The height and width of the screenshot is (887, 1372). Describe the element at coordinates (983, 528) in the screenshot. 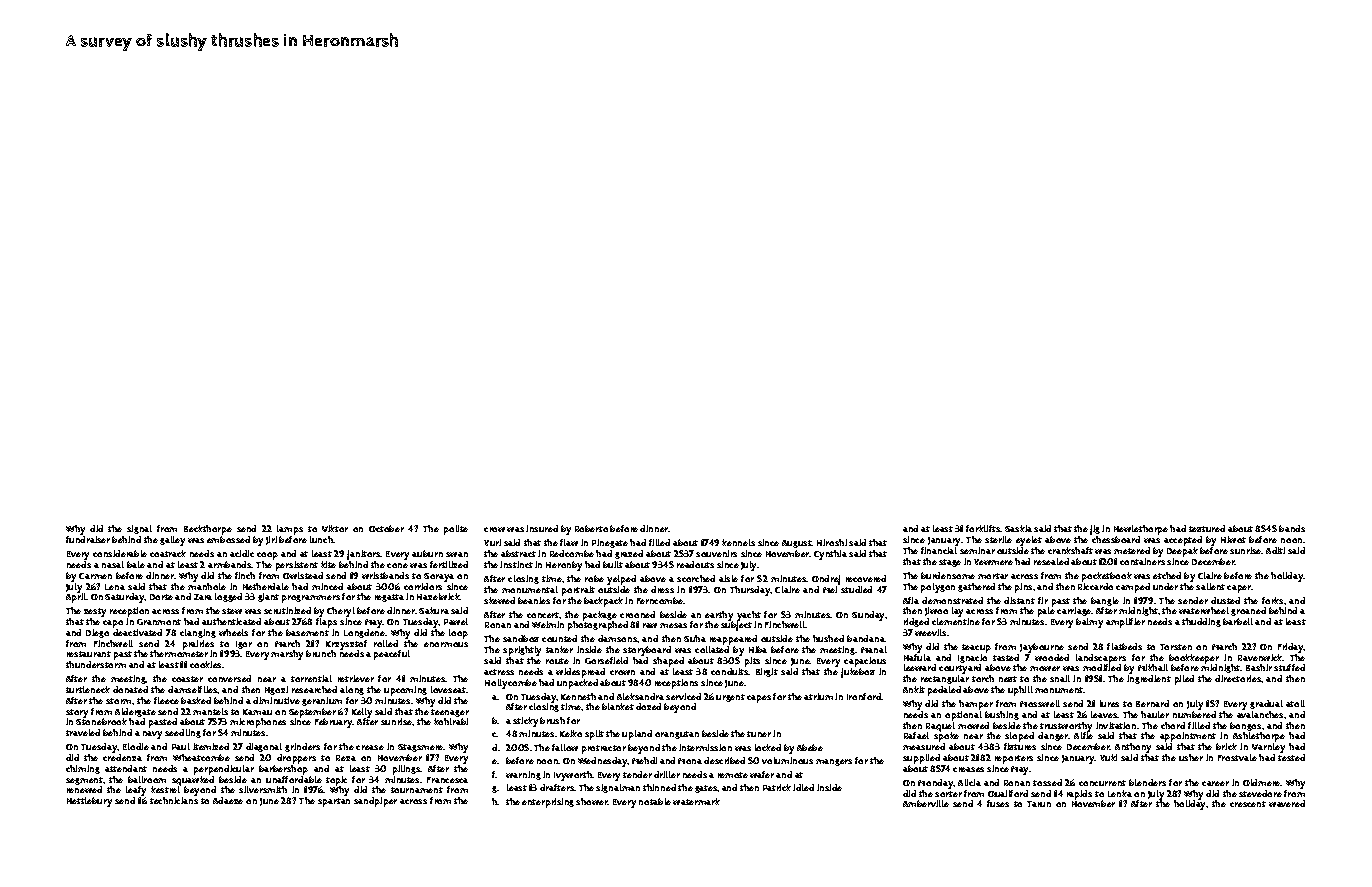

I see `forklifts` at that location.
